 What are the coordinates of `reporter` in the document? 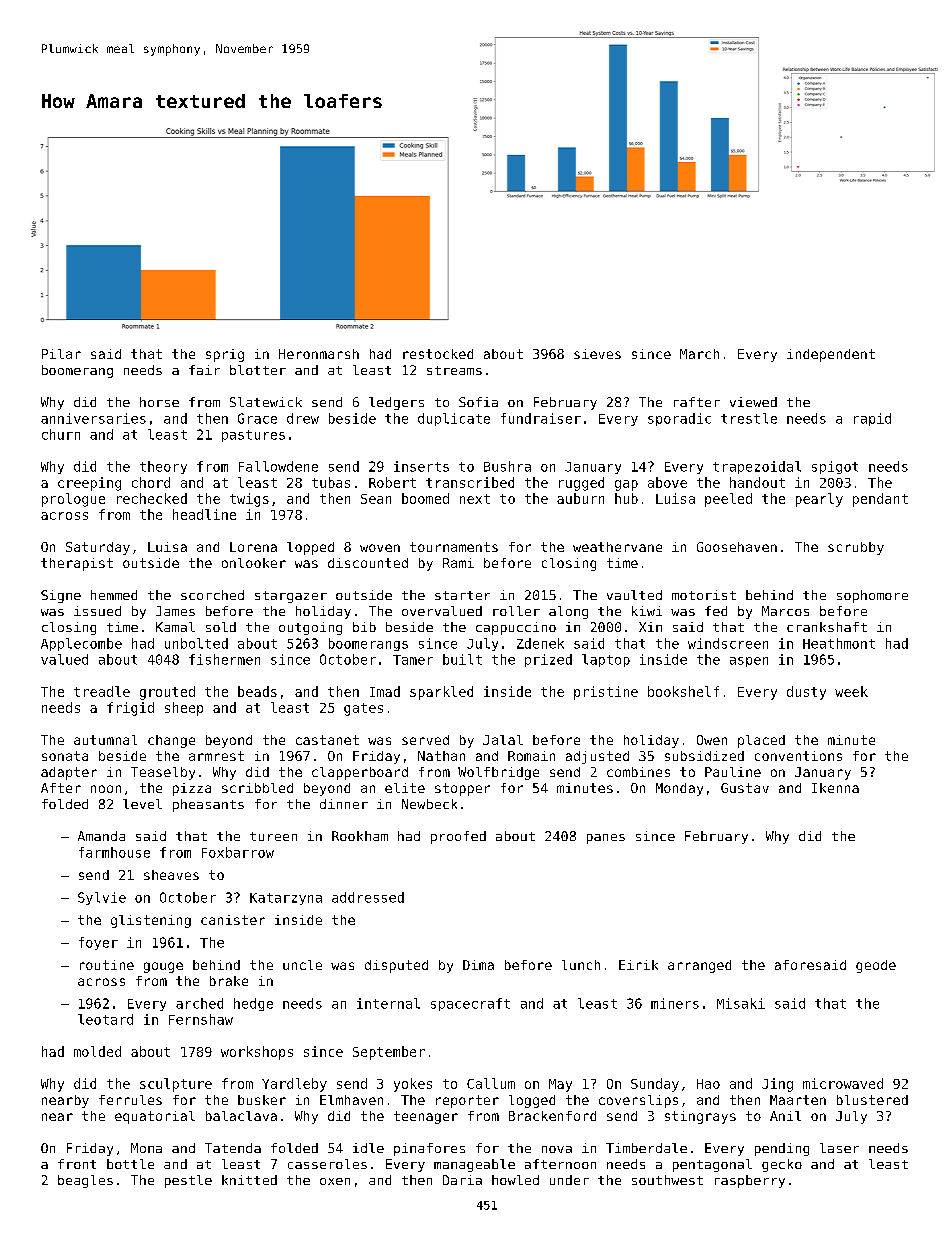 It's located at (467, 1101).
